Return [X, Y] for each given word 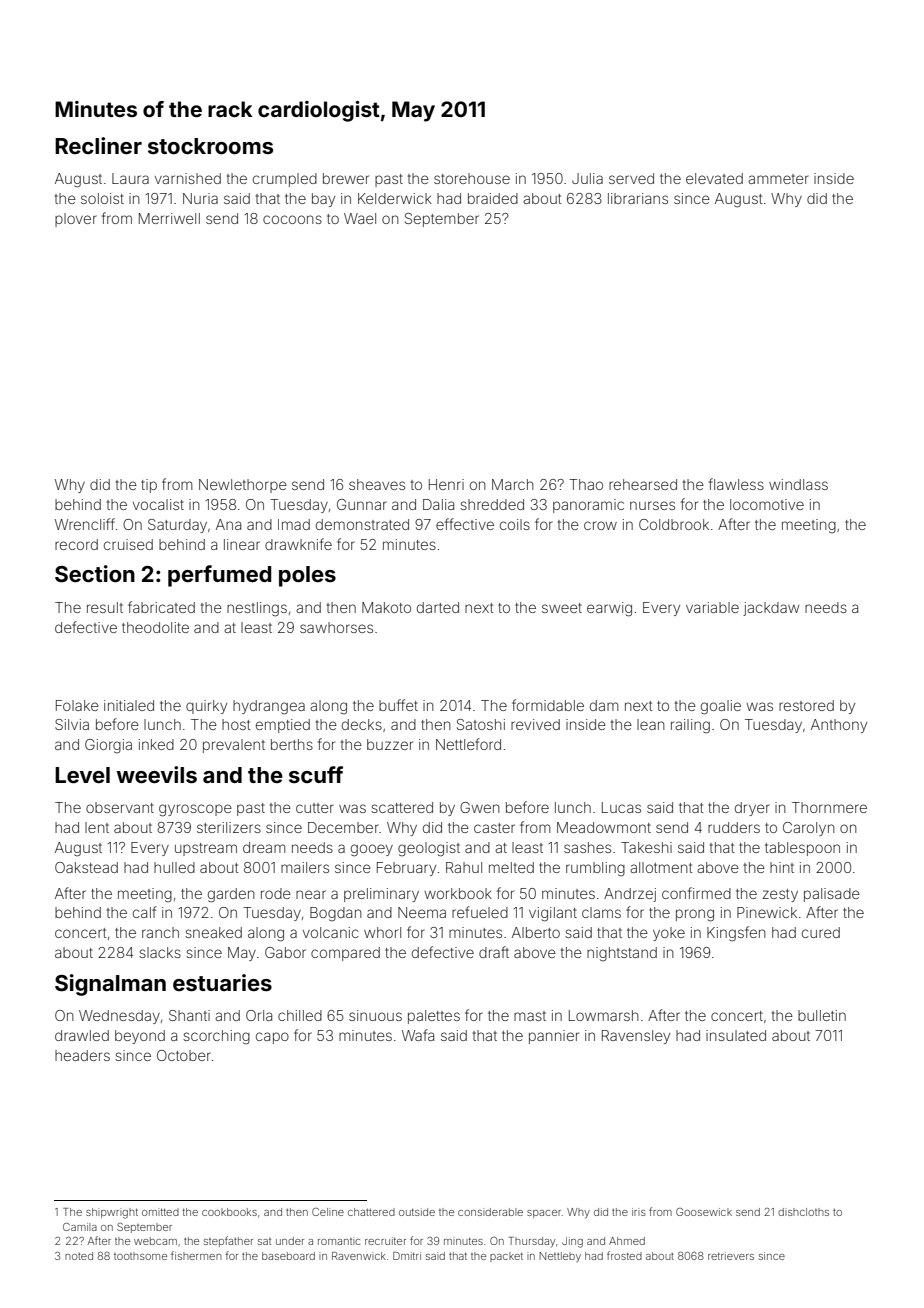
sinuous [375, 1015]
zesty [780, 895]
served [631, 178]
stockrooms [210, 146]
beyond [140, 1037]
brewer [346, 178]
